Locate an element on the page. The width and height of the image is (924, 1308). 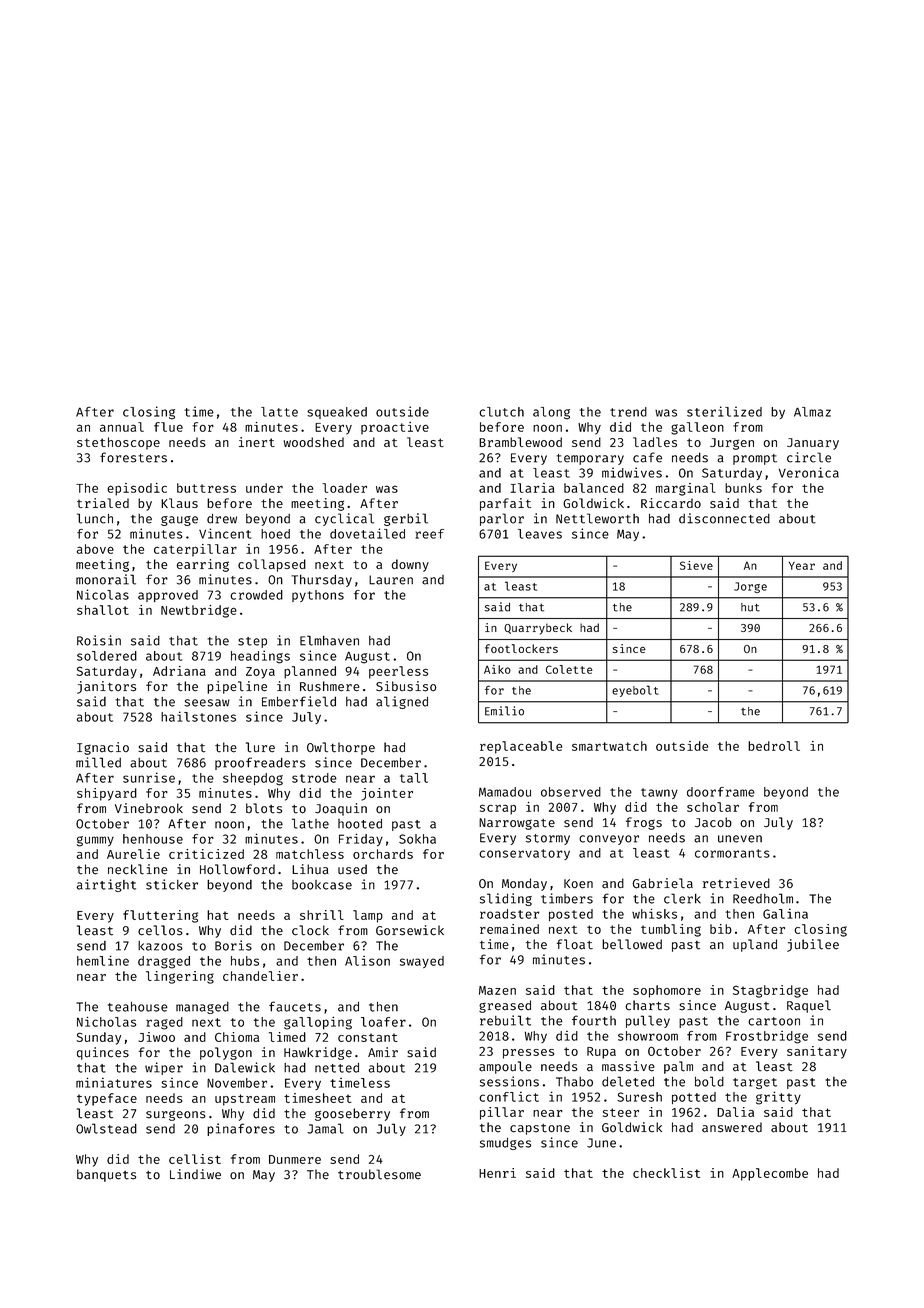
episodic is located at coordinates (137, 489).
